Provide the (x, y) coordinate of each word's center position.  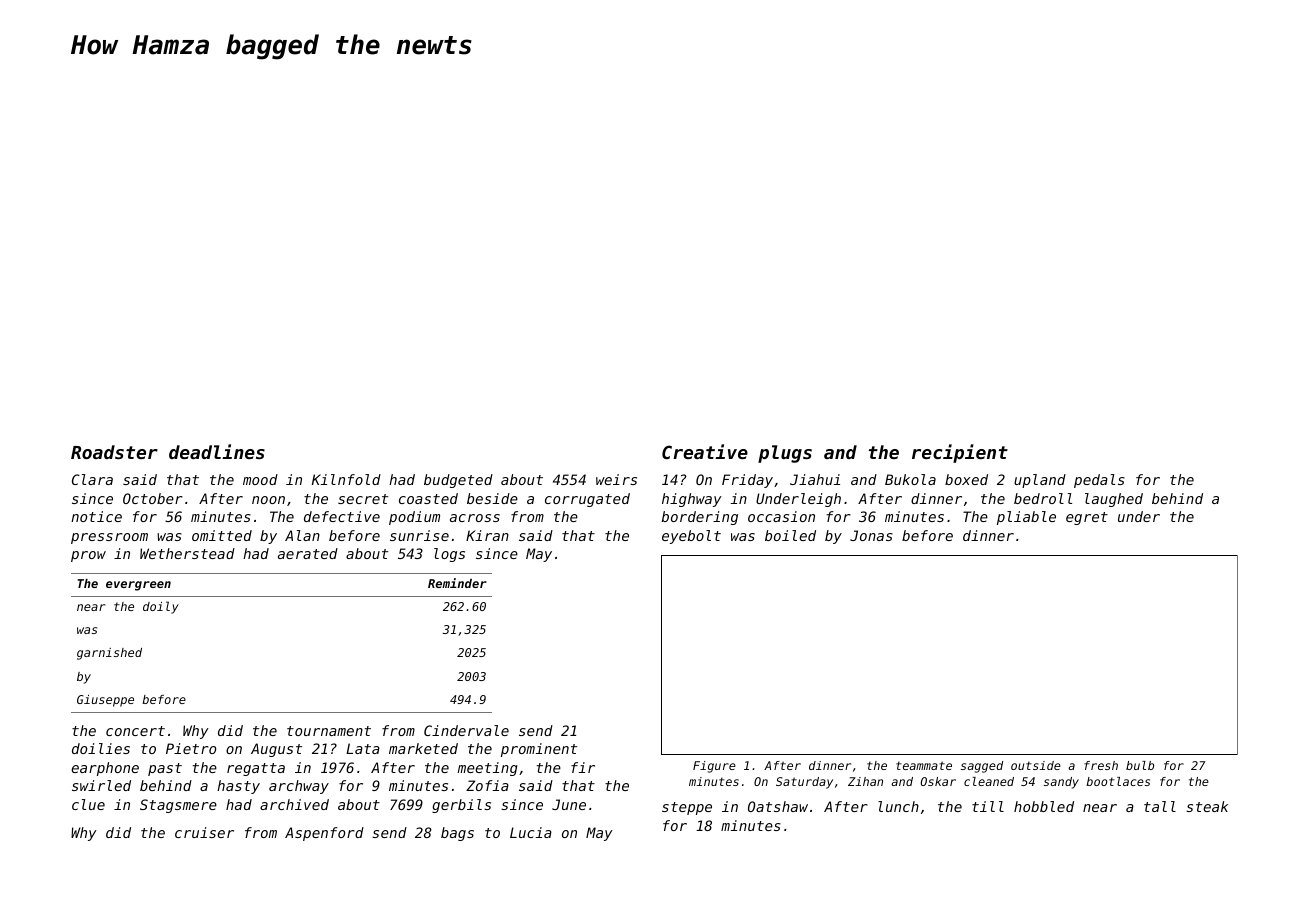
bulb (1140, 765)
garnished (109, 654)
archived (294, 804)
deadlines (217, 451)
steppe (687, 808)
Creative (705, 451)
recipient (960, 453)
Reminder (457, 583)
